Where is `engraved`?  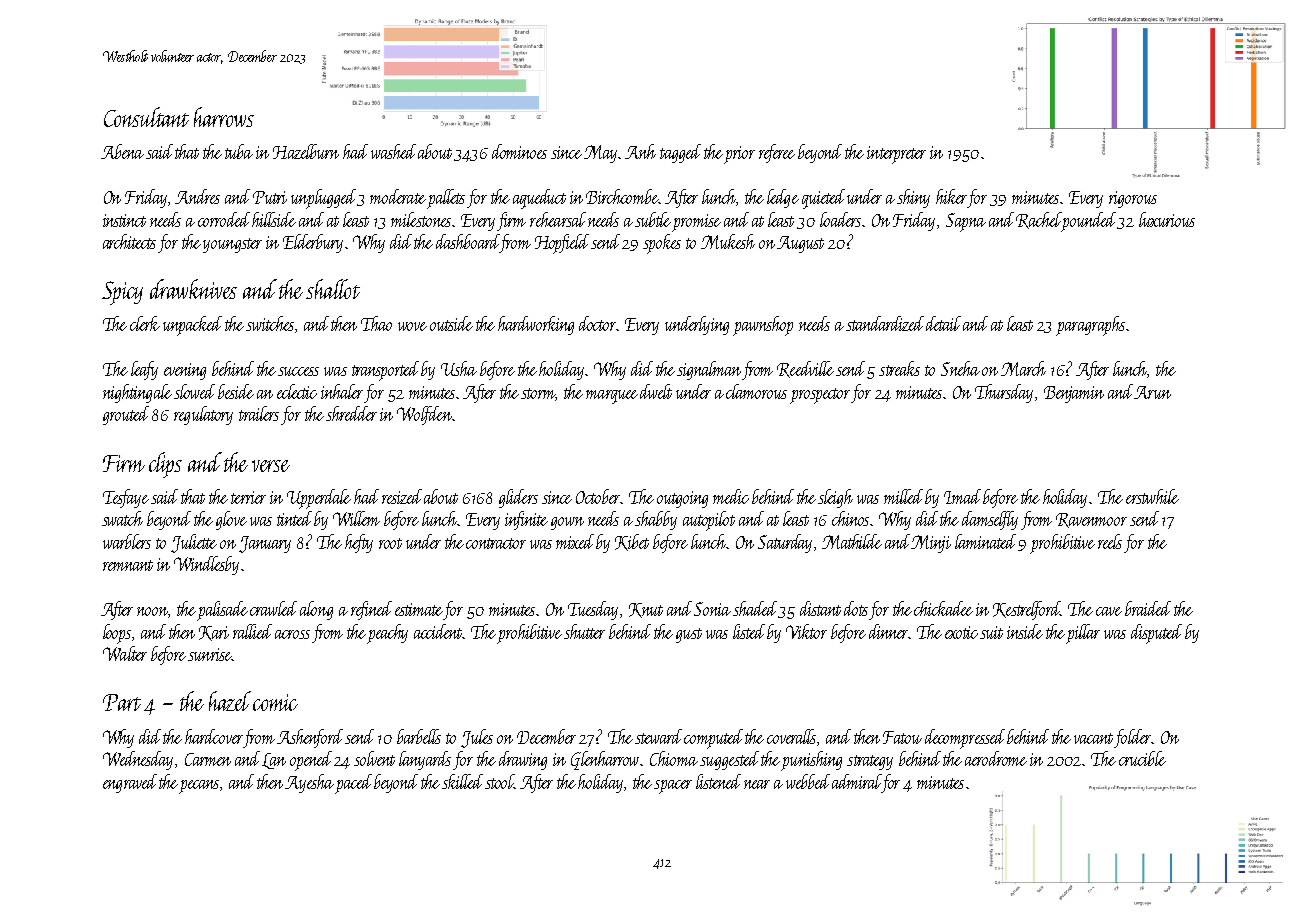 engraved is located at coordinates (130, 783).
